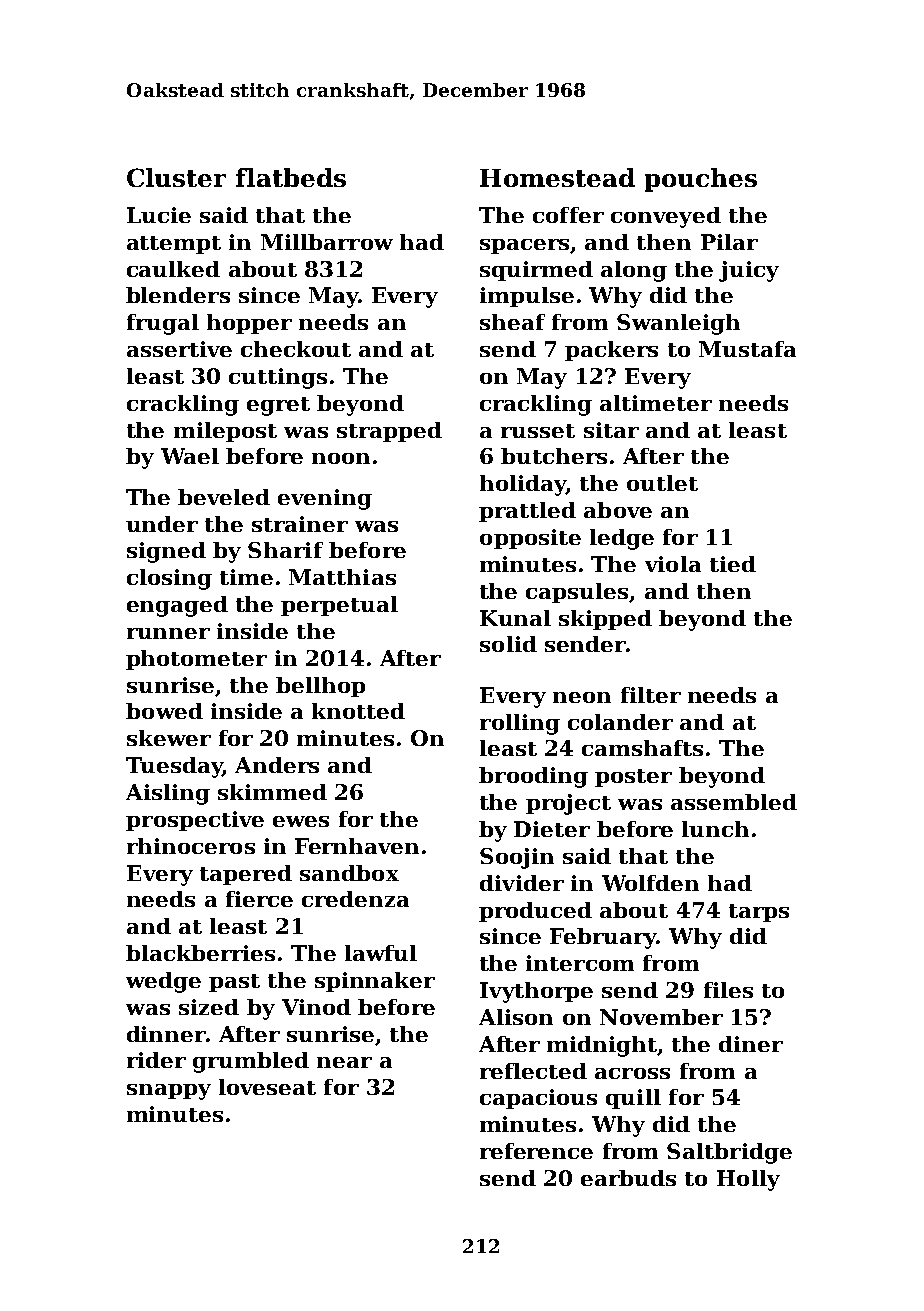  Describe the element at coordinates (533, 777) in the document. I see `brooding` at that location.
